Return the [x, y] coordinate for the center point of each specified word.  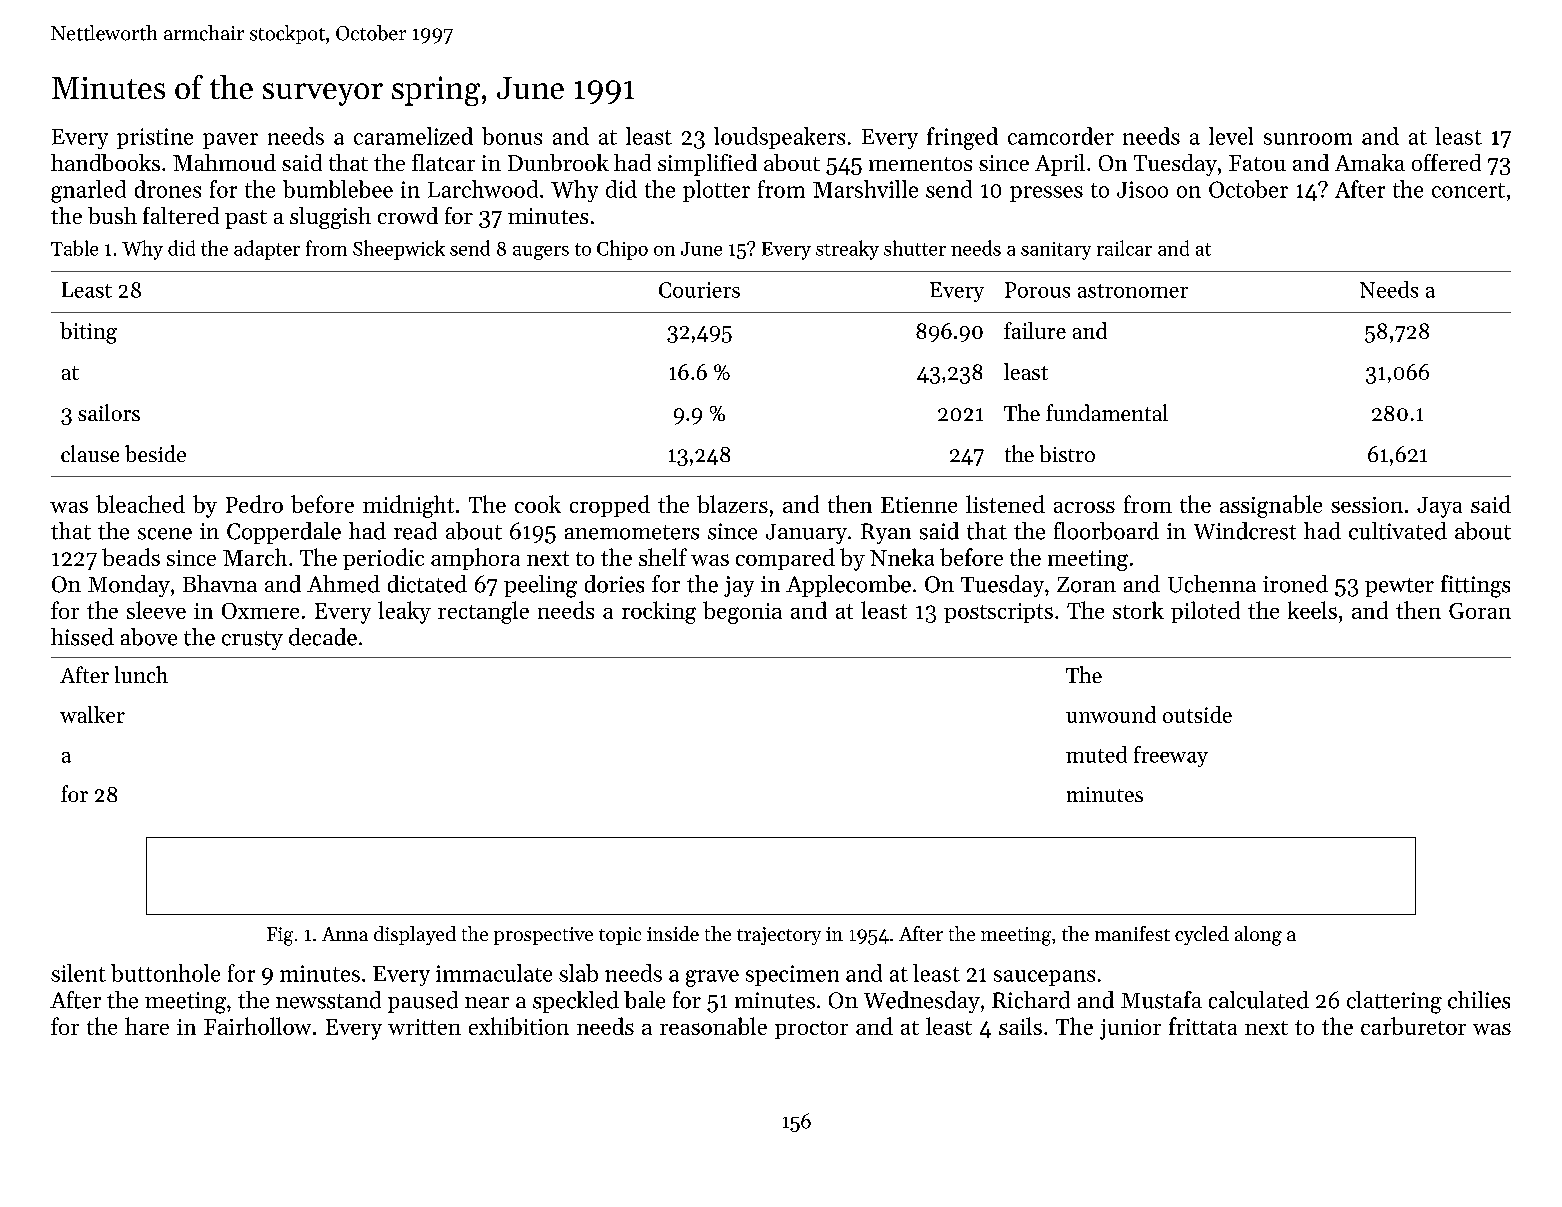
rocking [659, 612]
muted [1096, 754]
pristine [155, 138]
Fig [280, 936]
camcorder [1061, 136]
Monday [129, 586]
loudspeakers [779, 138]
